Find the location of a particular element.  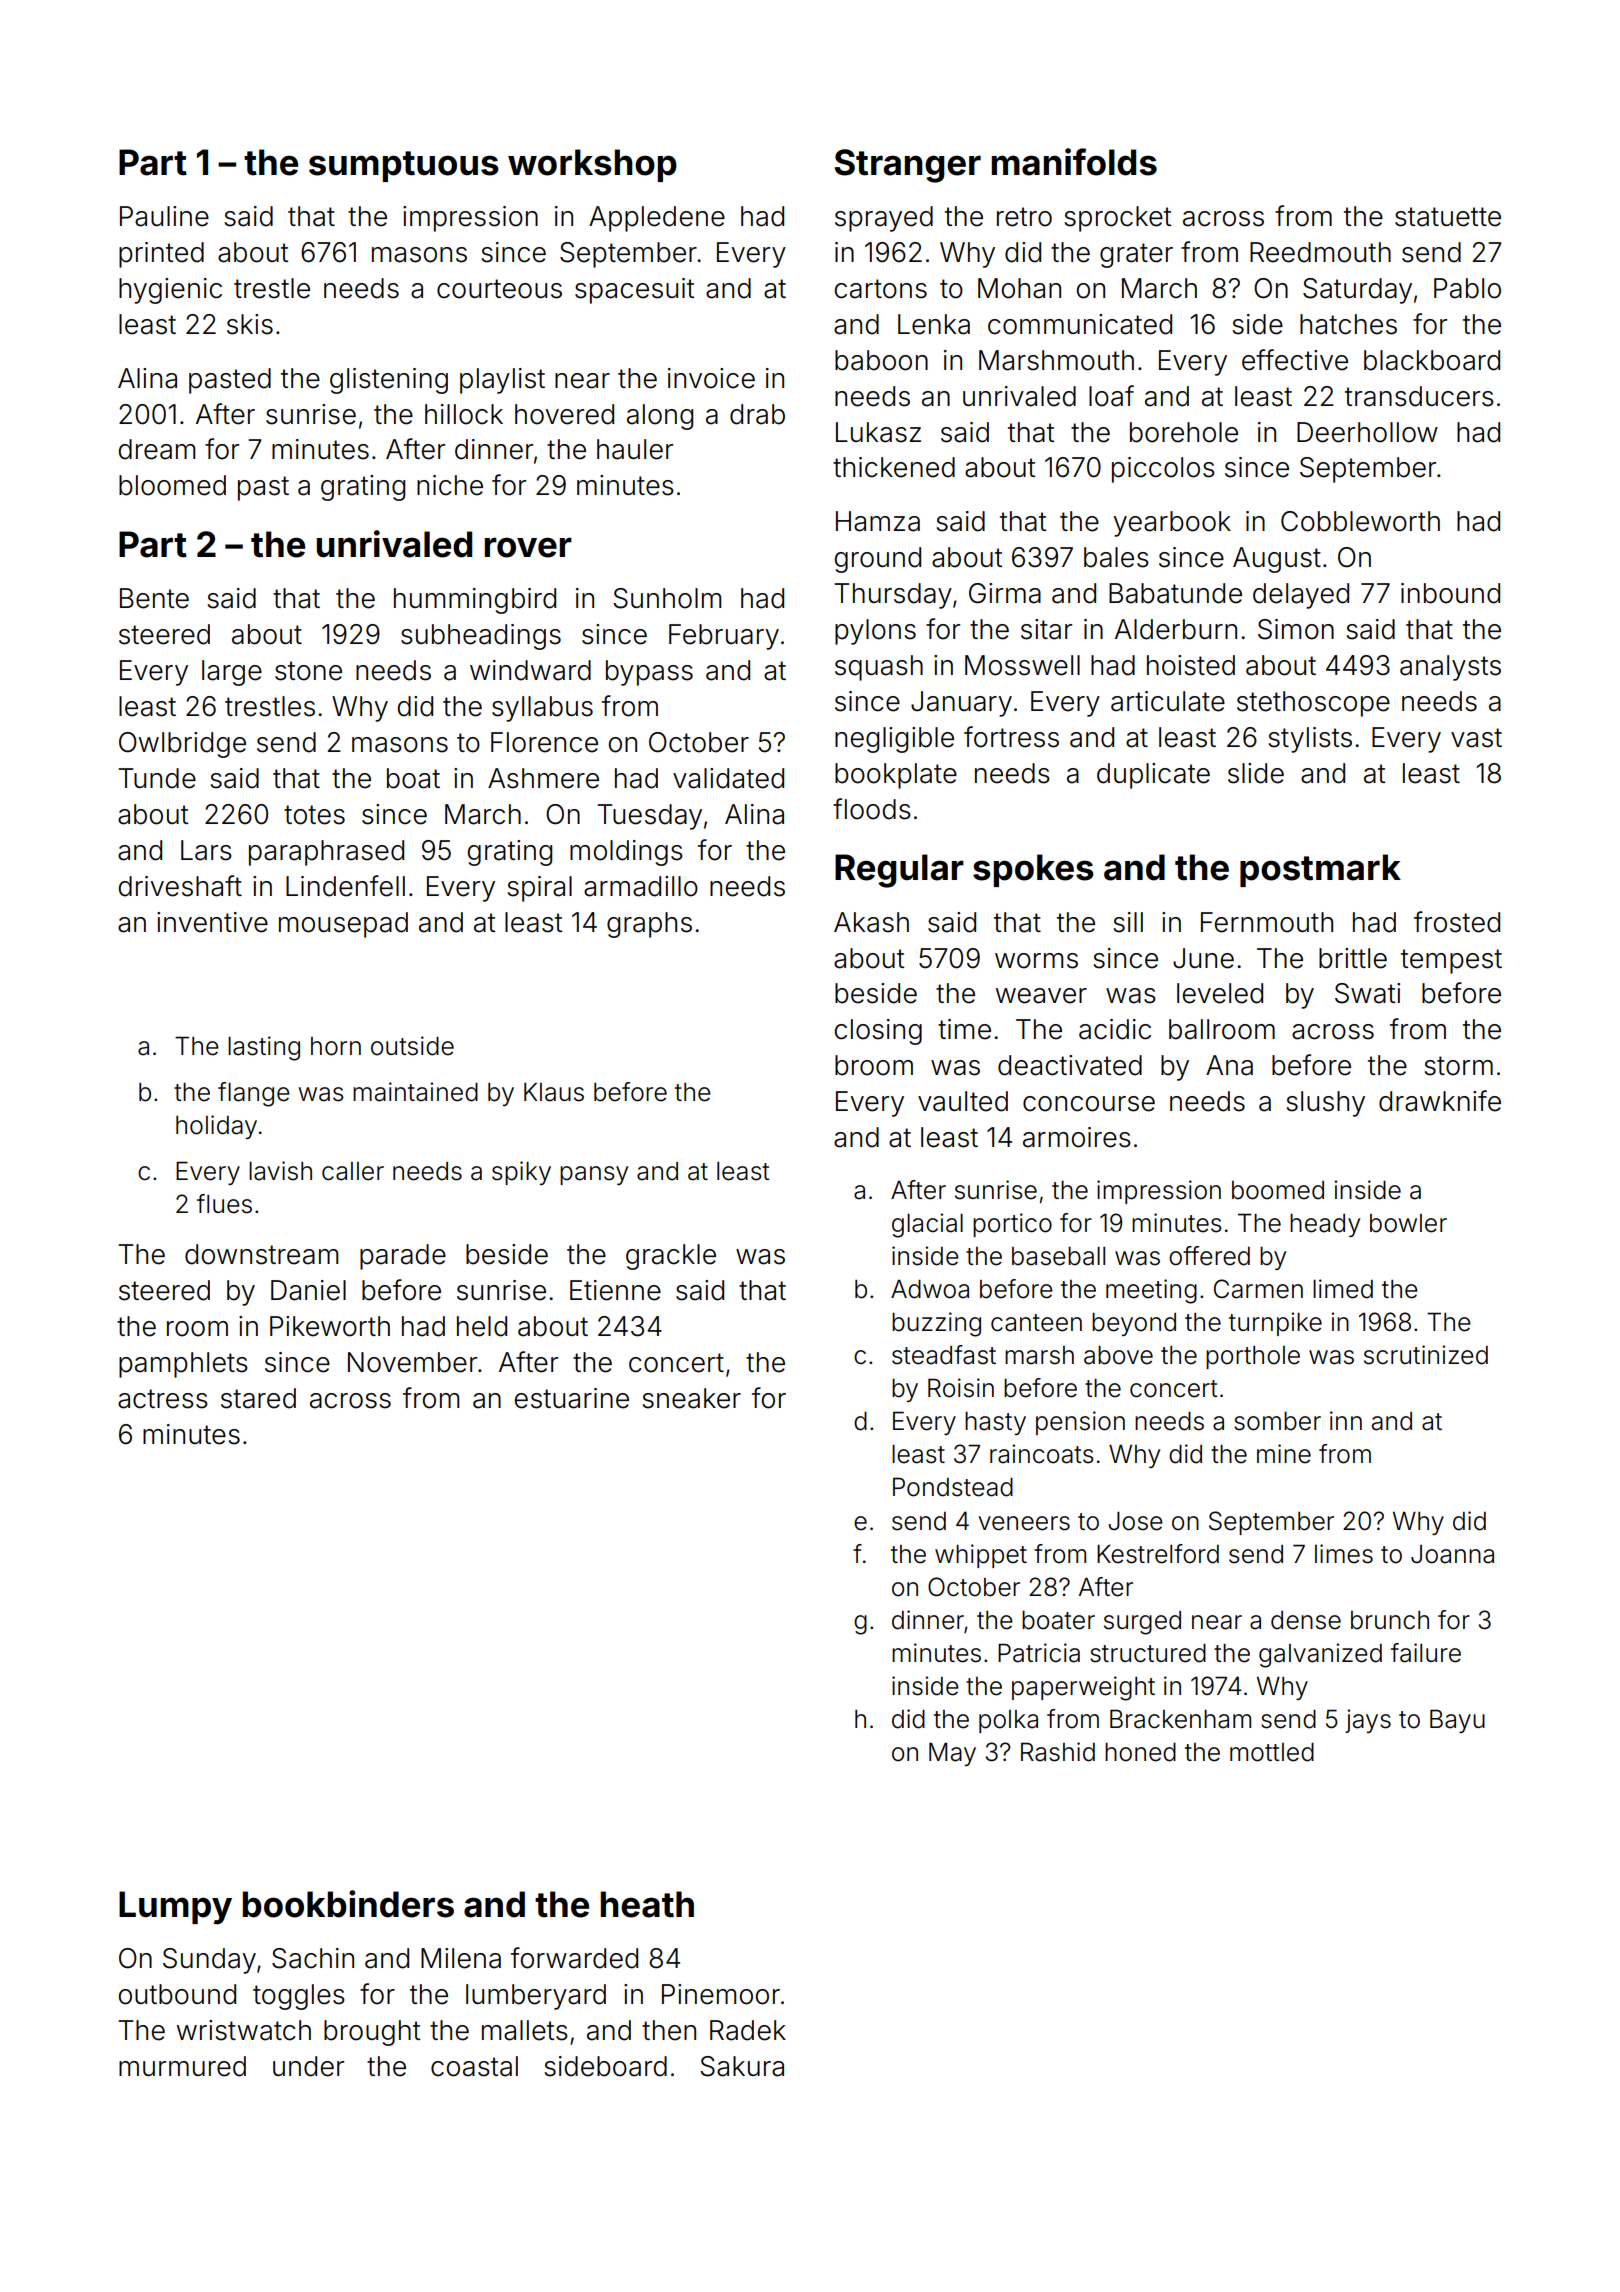

estuarine is located at coordinates (572, 1398).
